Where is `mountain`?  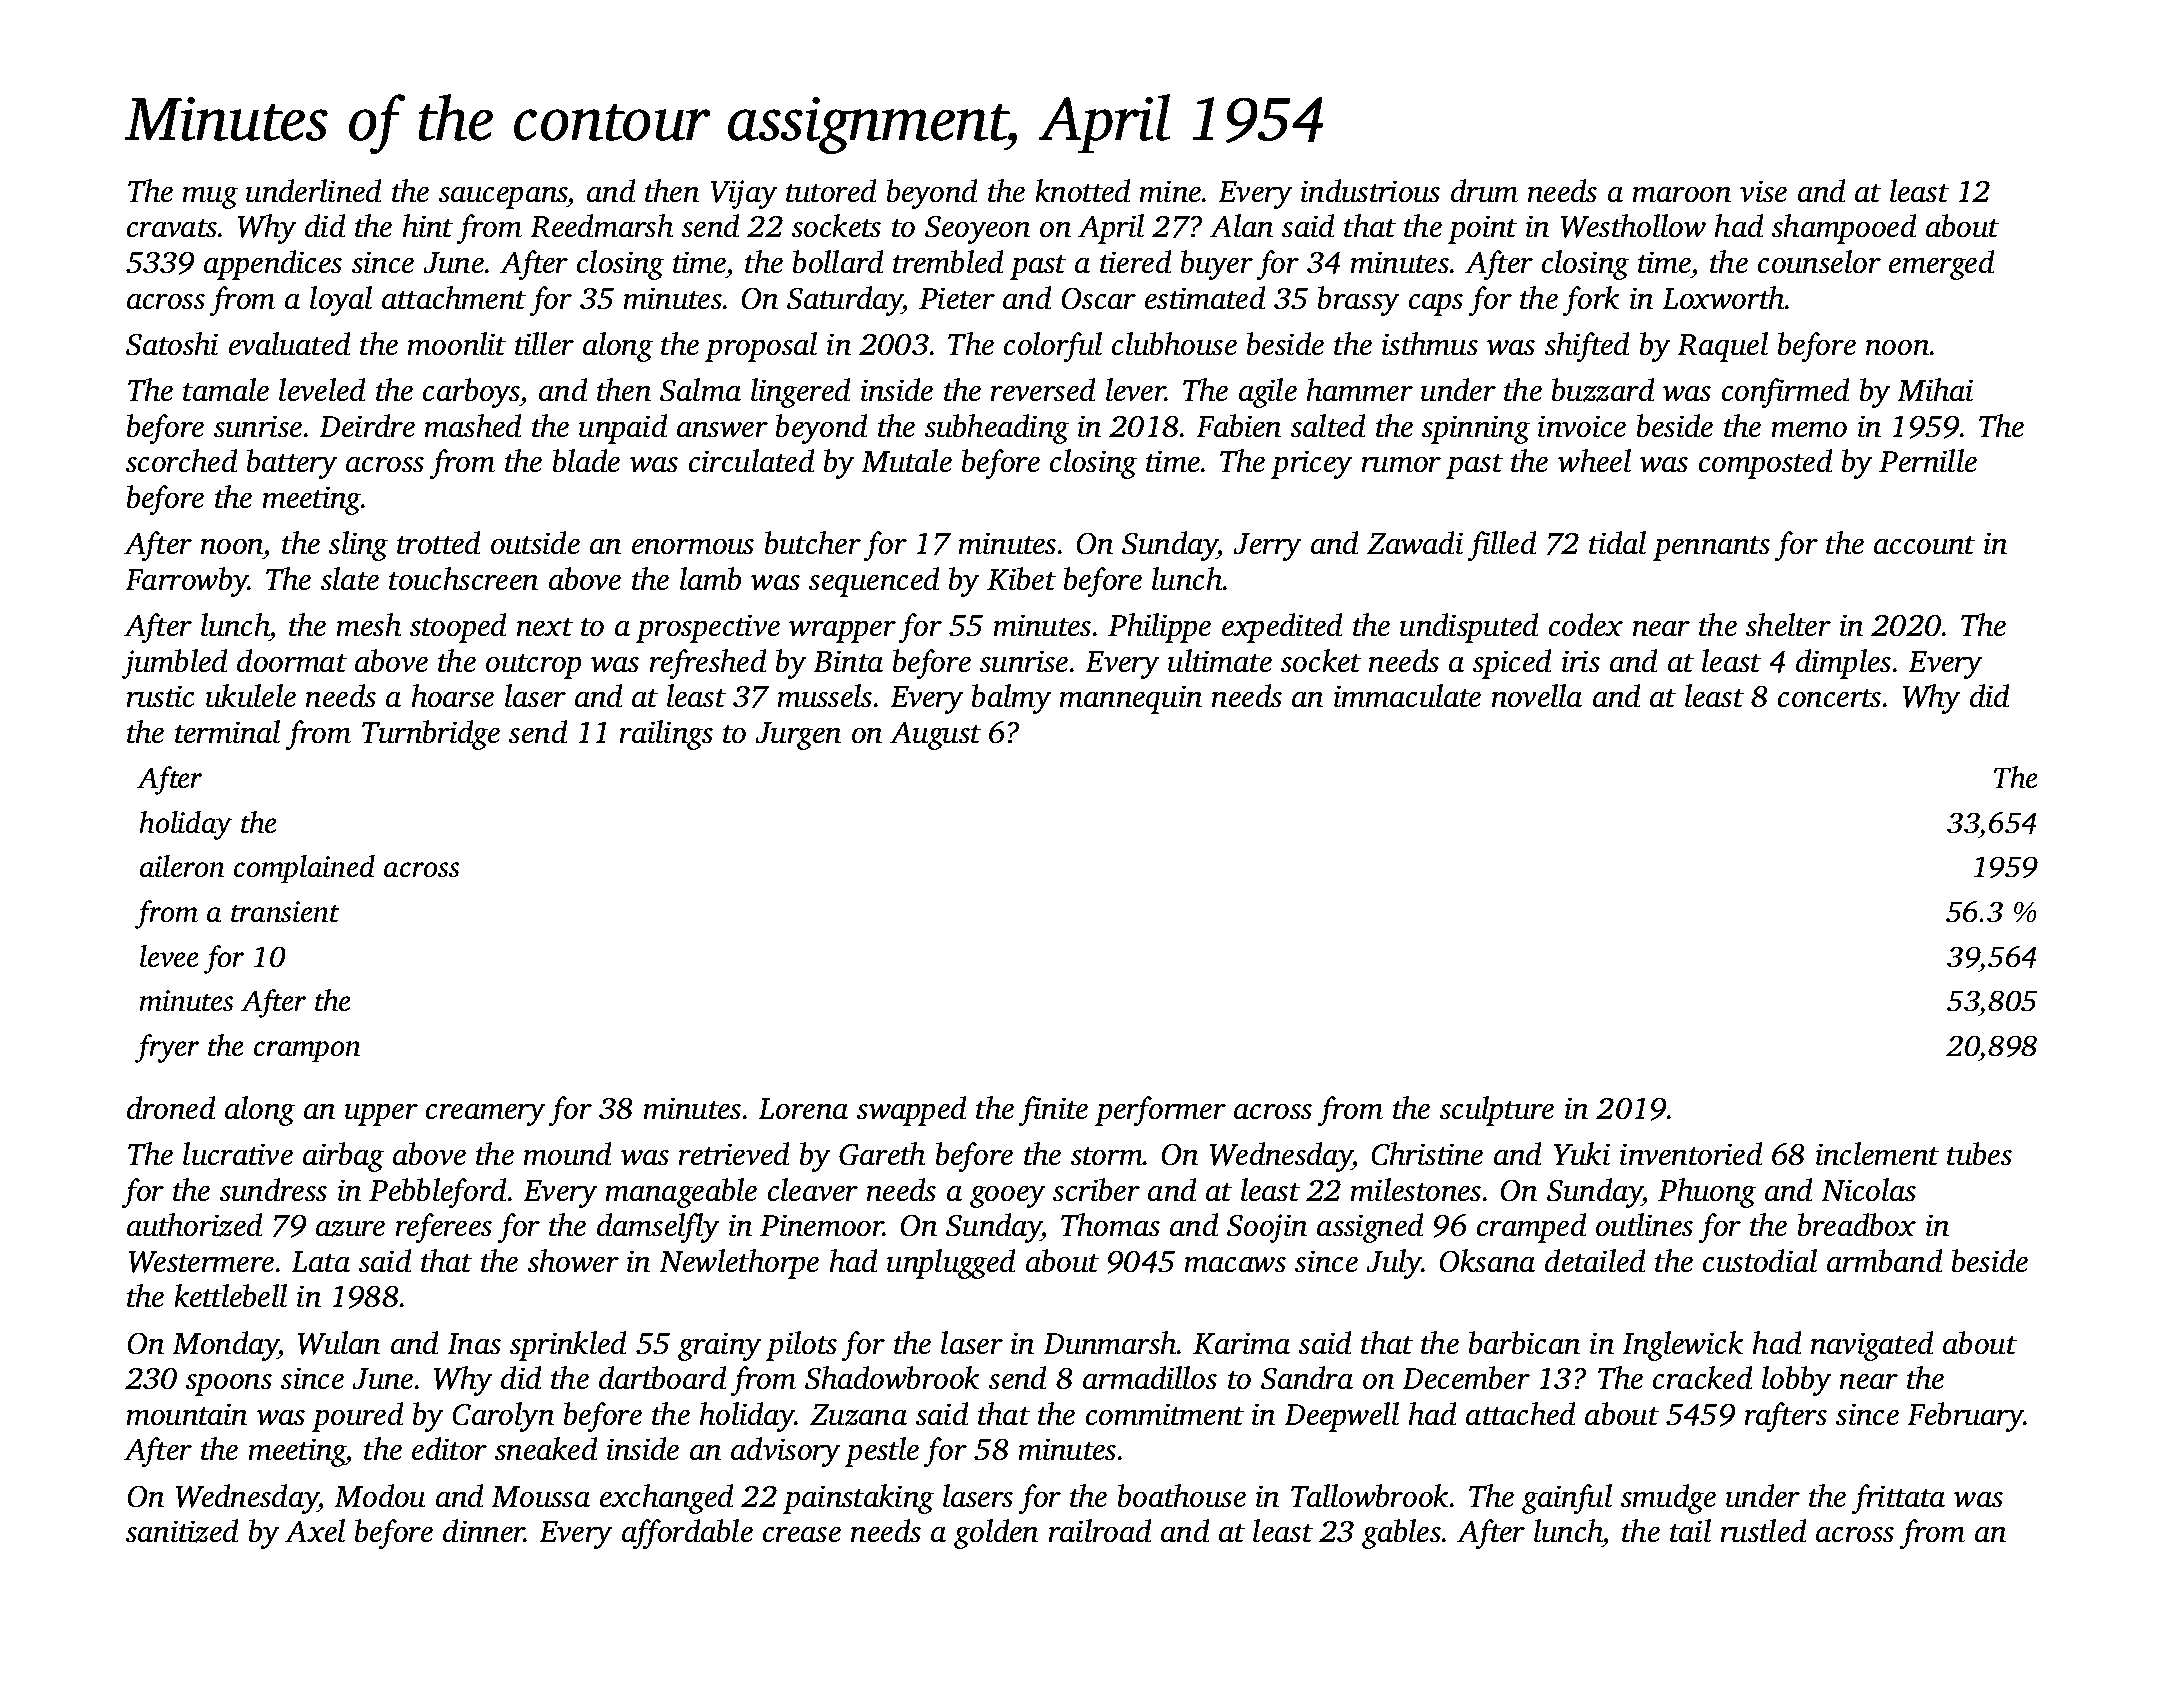 mountain is located at coordinates (186, 1414).
